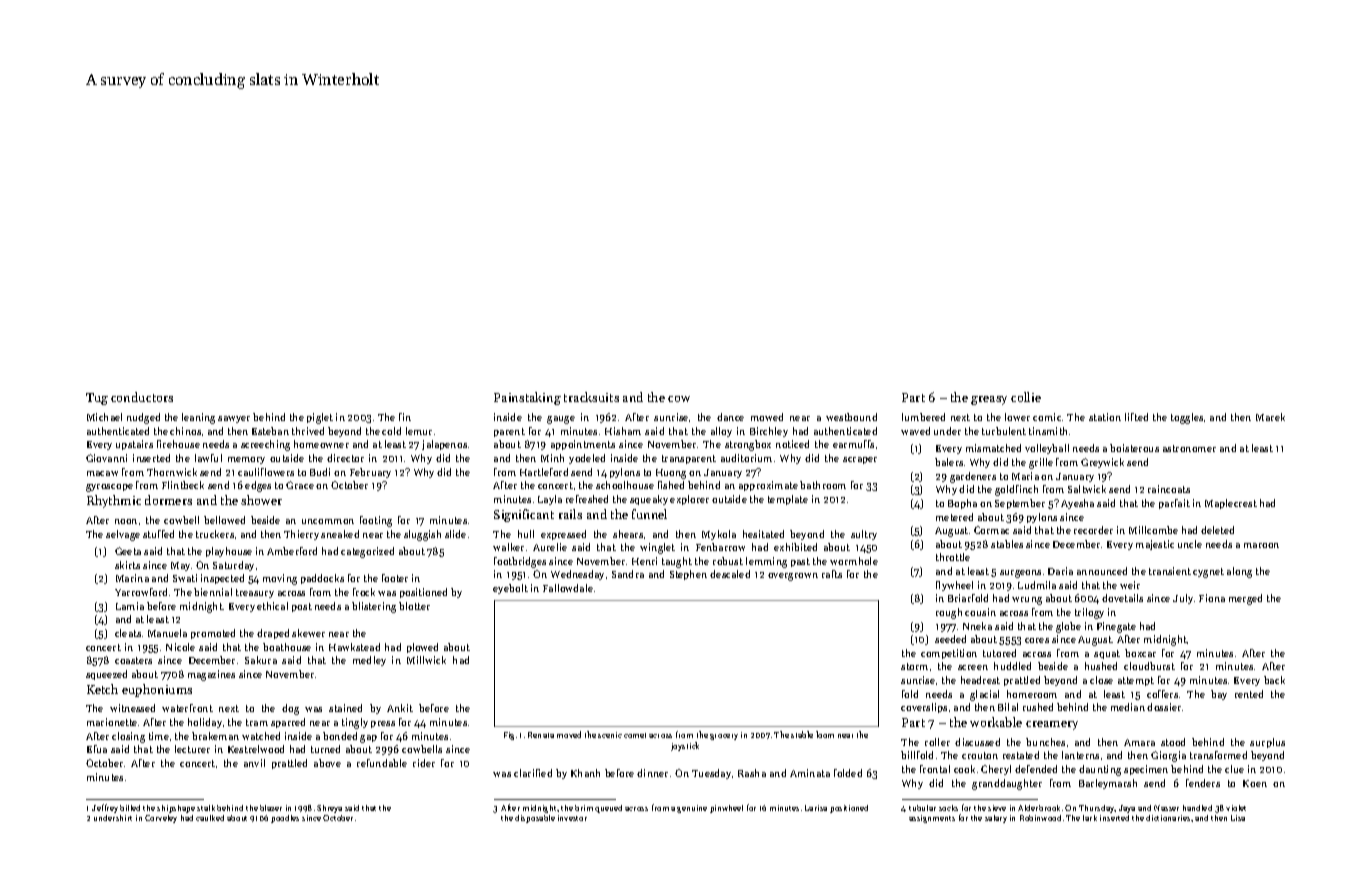  Describe the element at coordinates (142, 397) in the document. I see `conductors` at that location.
